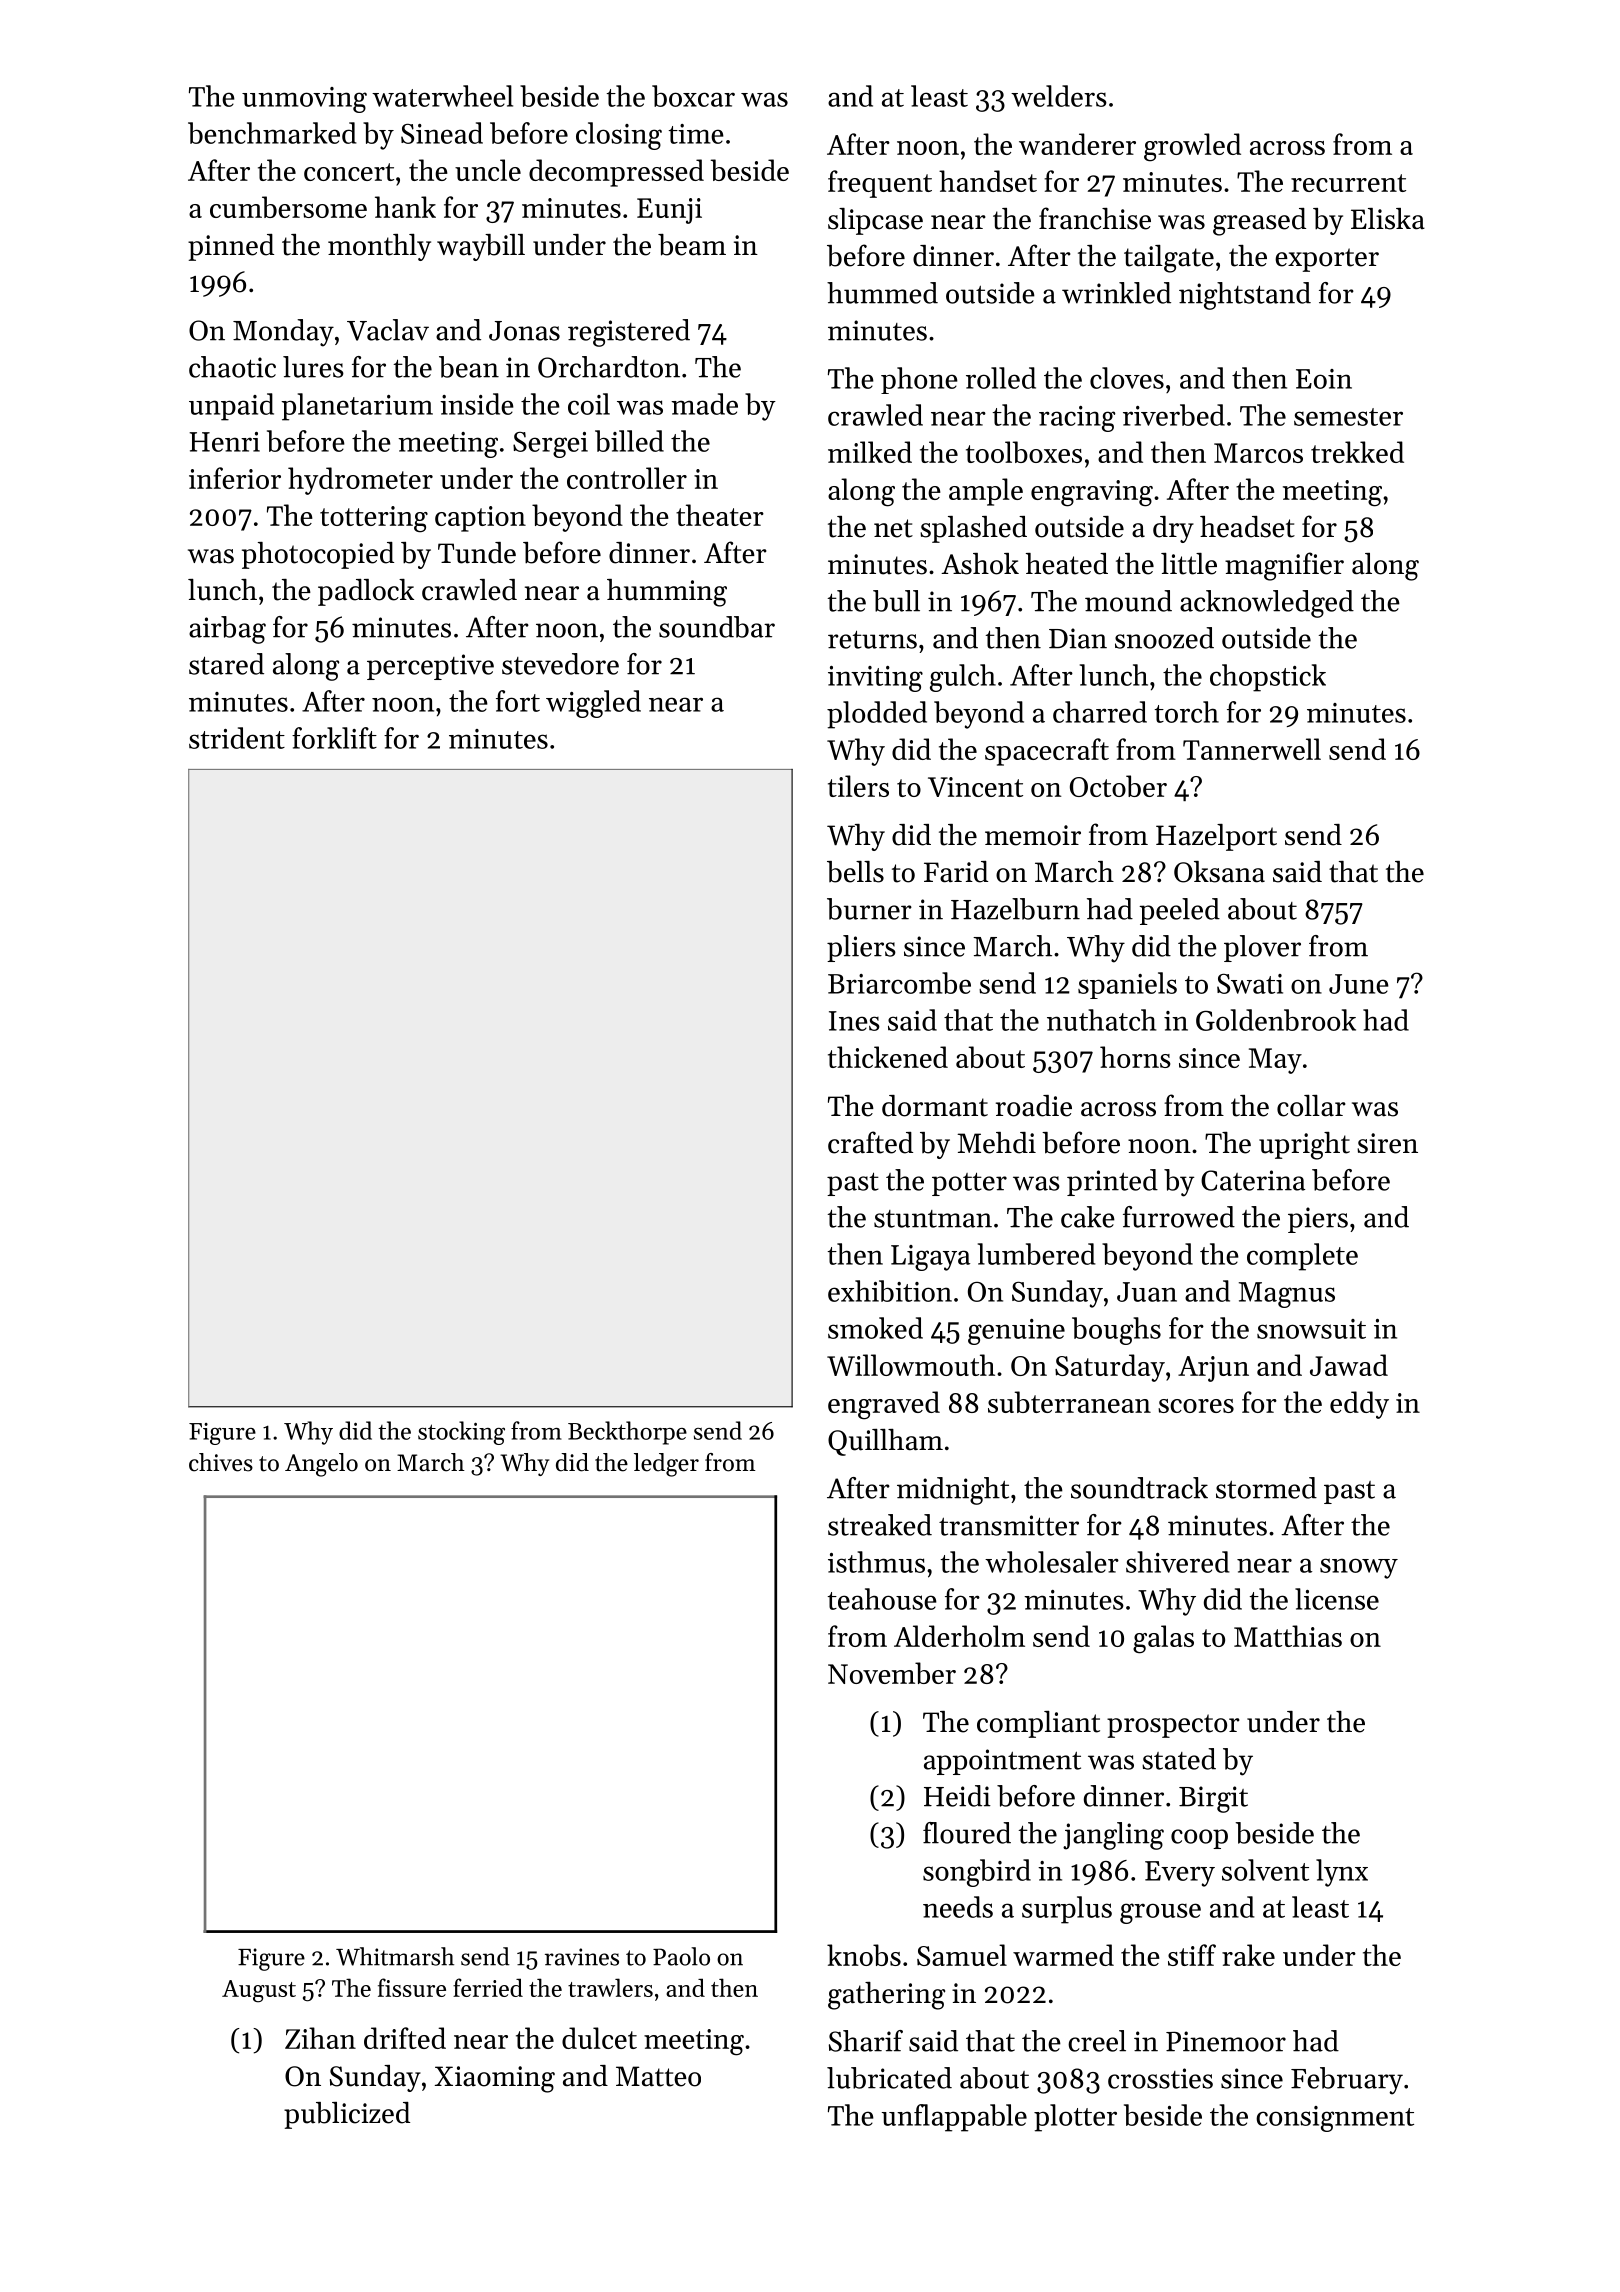 The height and width of the screenshot is (2292, 1620). I want to click on plover, so click(1262, 948).
